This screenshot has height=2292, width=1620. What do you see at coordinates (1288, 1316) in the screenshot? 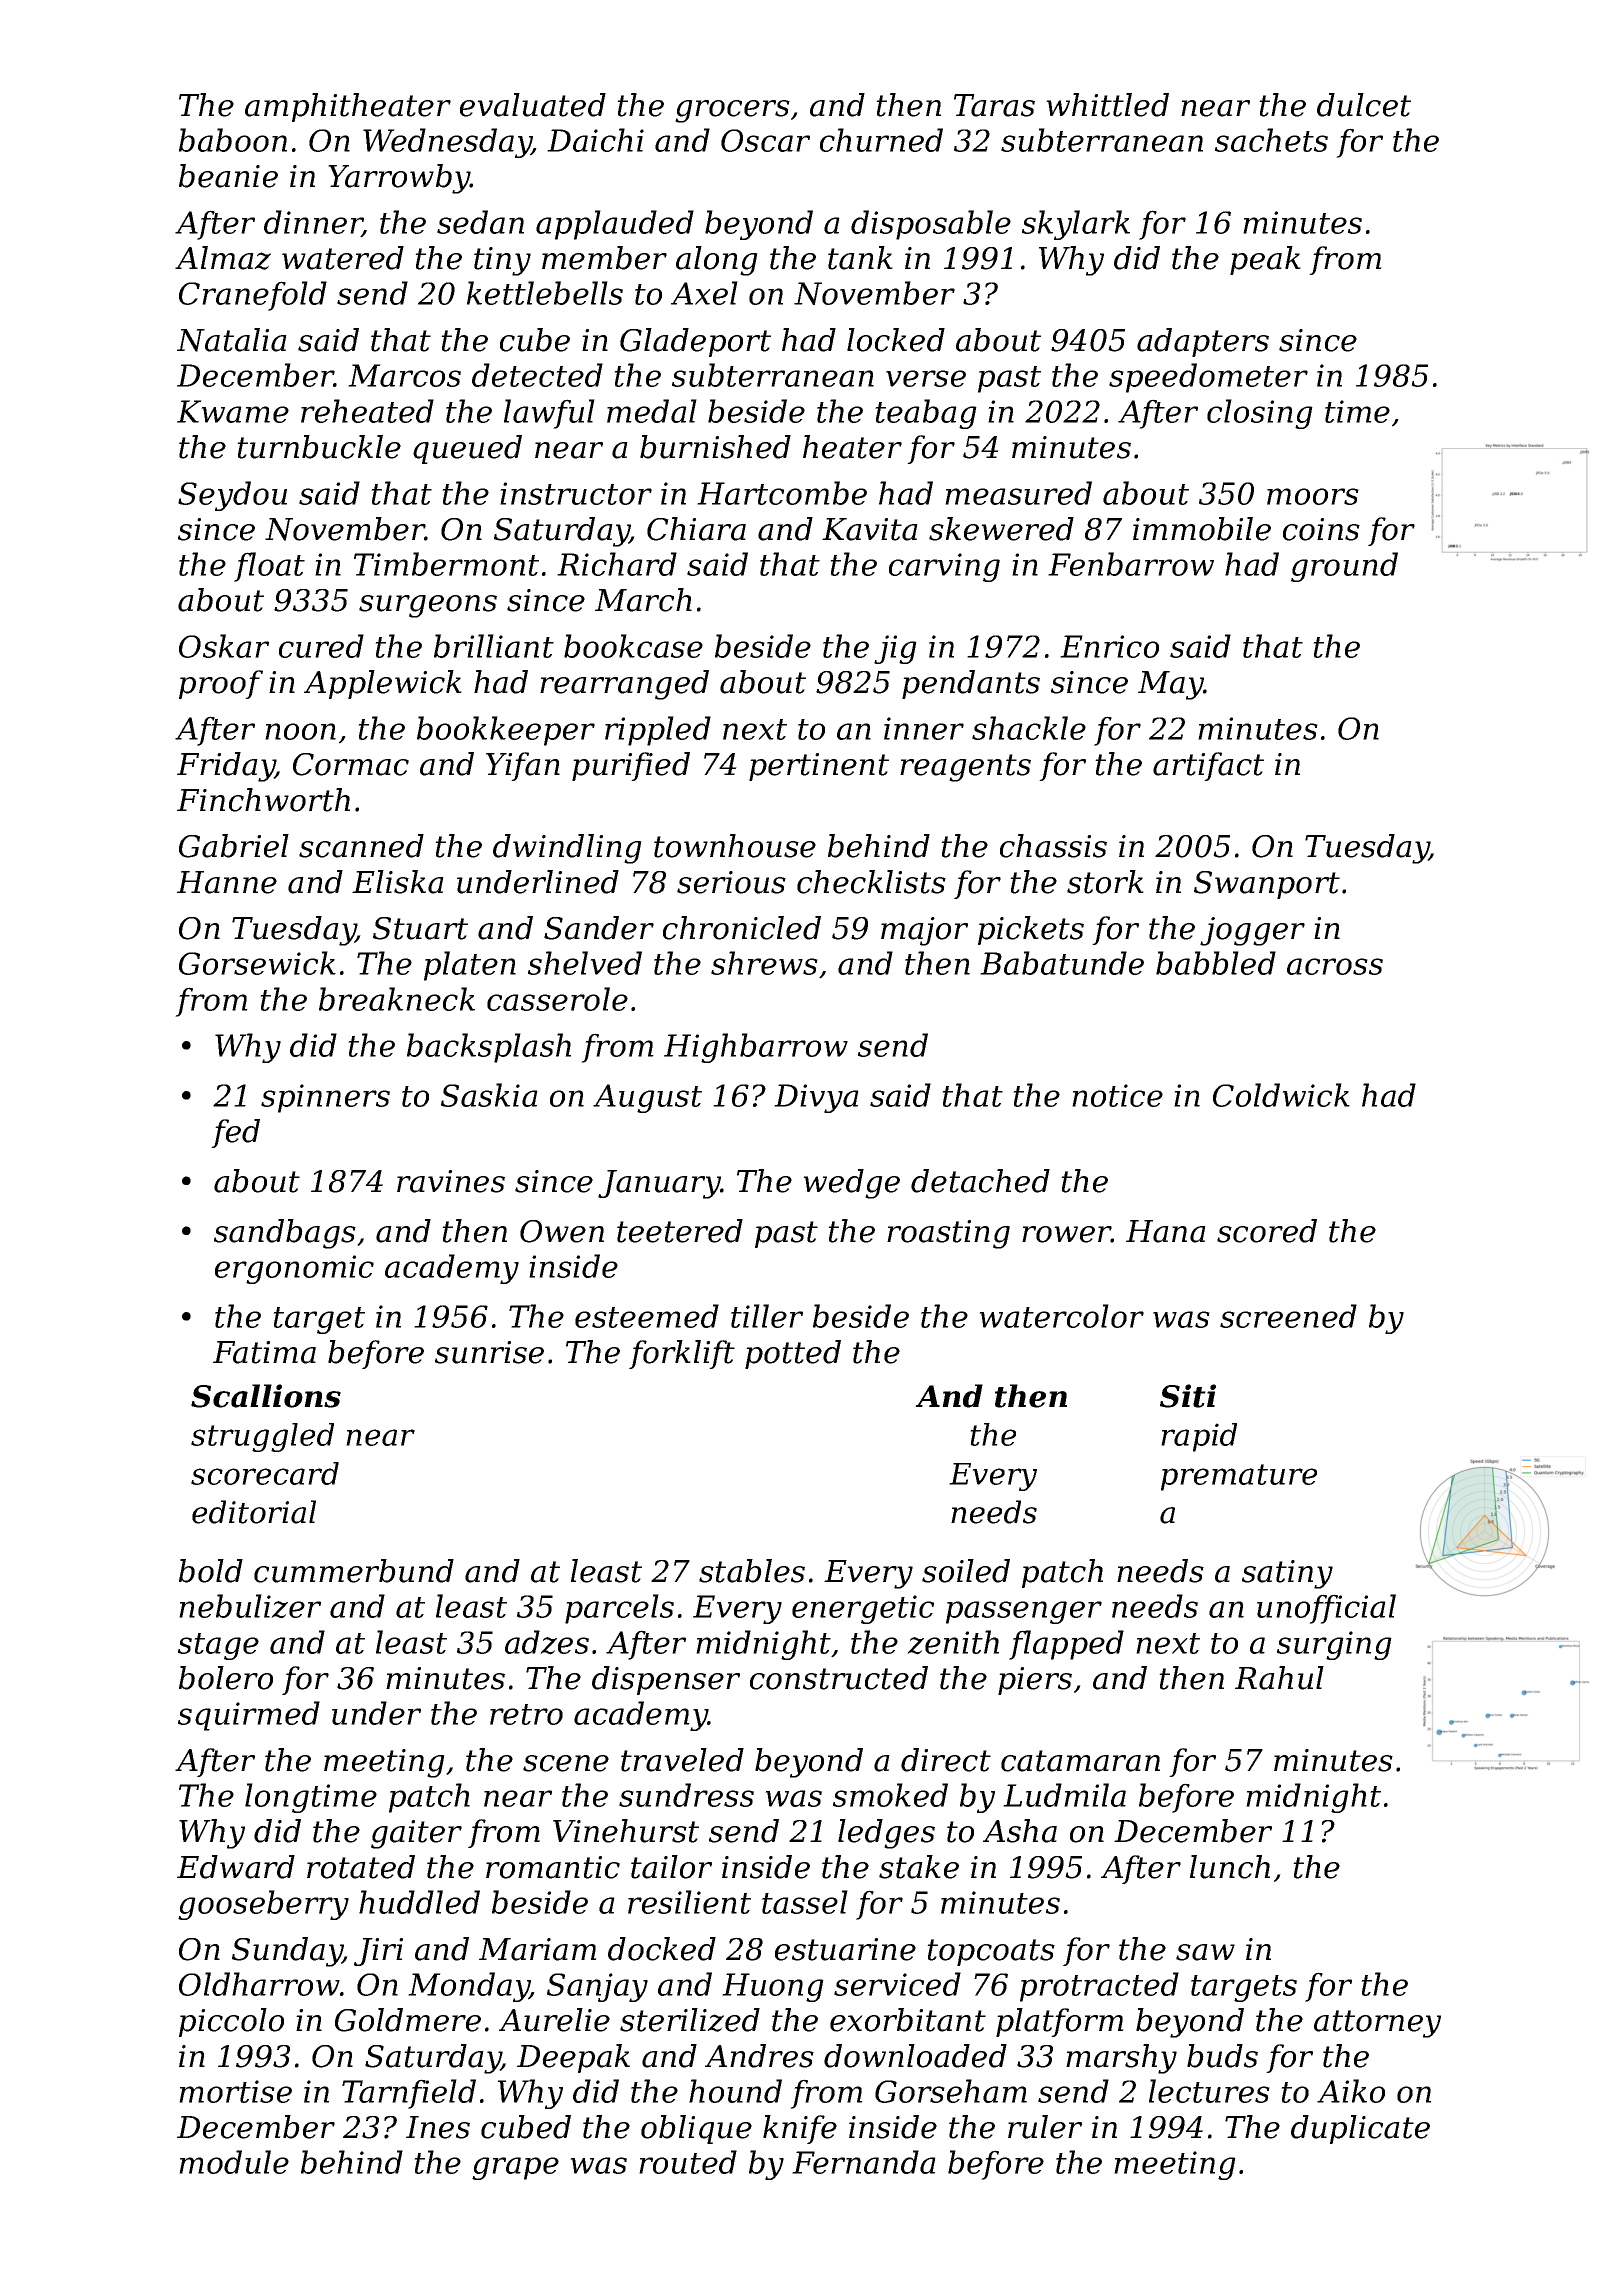
I see `screened` at bounding box center [1288, 1316].
